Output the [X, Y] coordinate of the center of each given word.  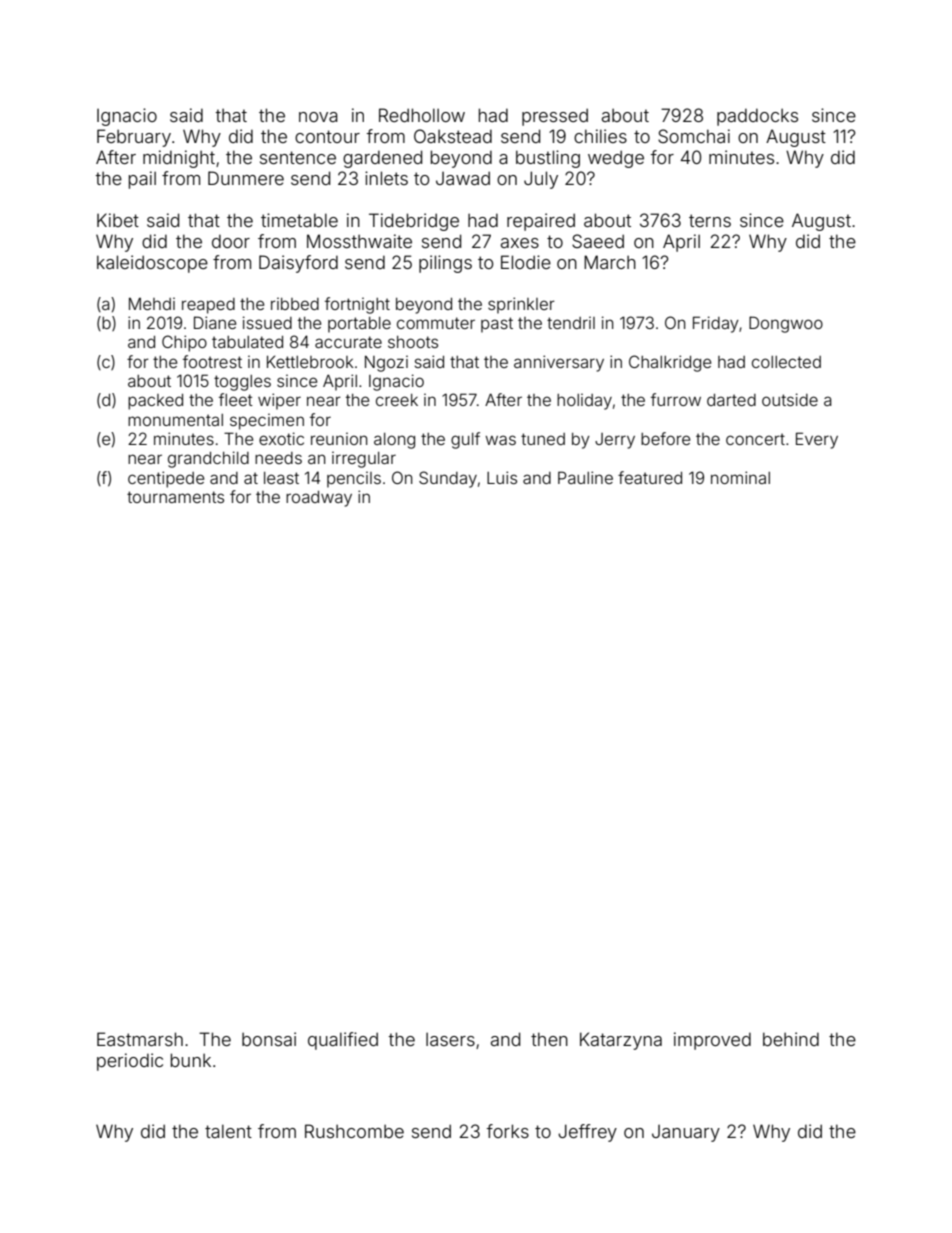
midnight [179, 159]
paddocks [757, 117]
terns [710, 220]
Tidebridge [414, 222]
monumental [175, 420]
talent [228, 1131]
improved [712, 1041]
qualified [343, 1041]
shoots [413, 342]
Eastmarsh [140, 1039]
